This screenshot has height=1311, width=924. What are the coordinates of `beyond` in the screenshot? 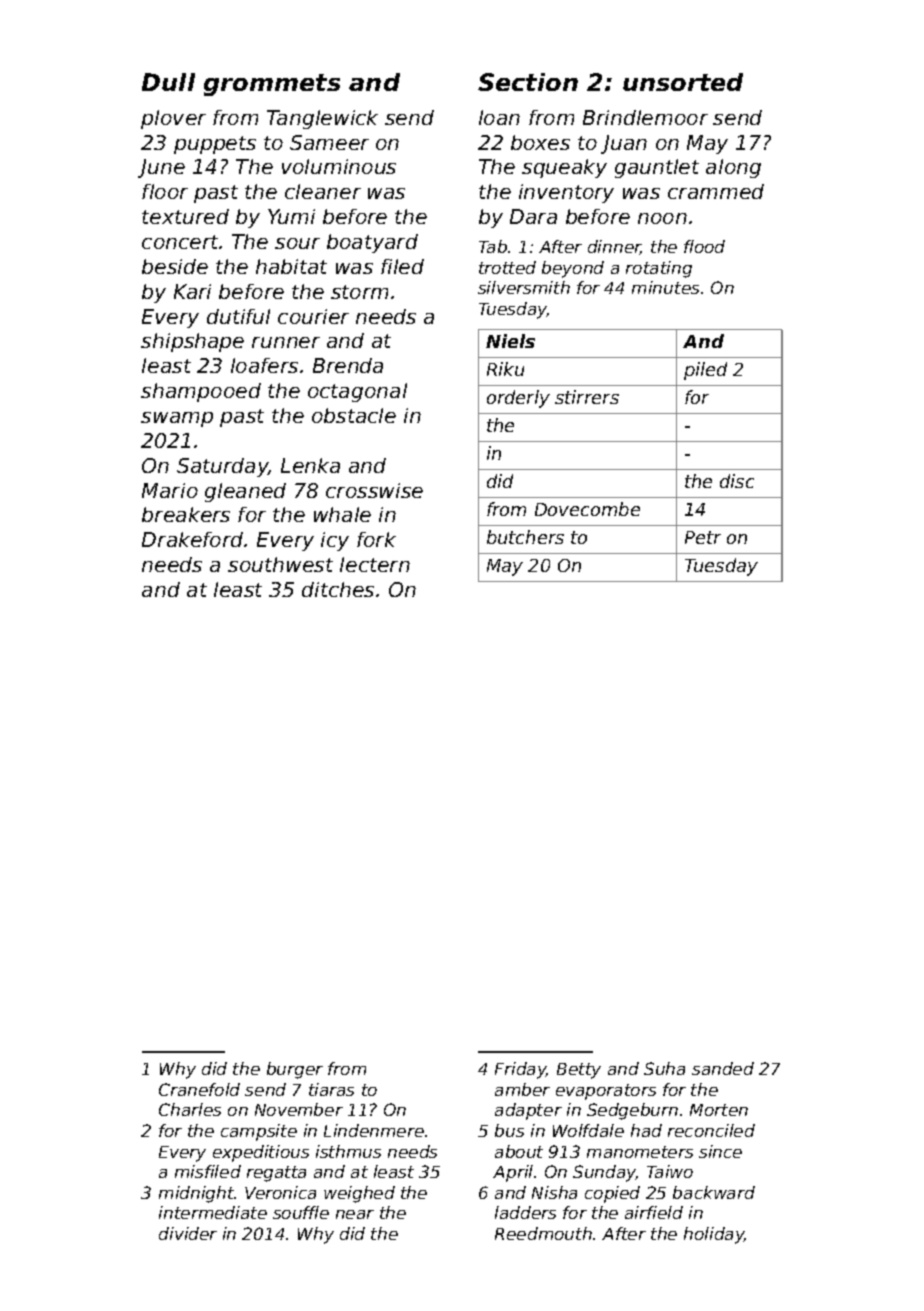 It's located at (573, 269).
